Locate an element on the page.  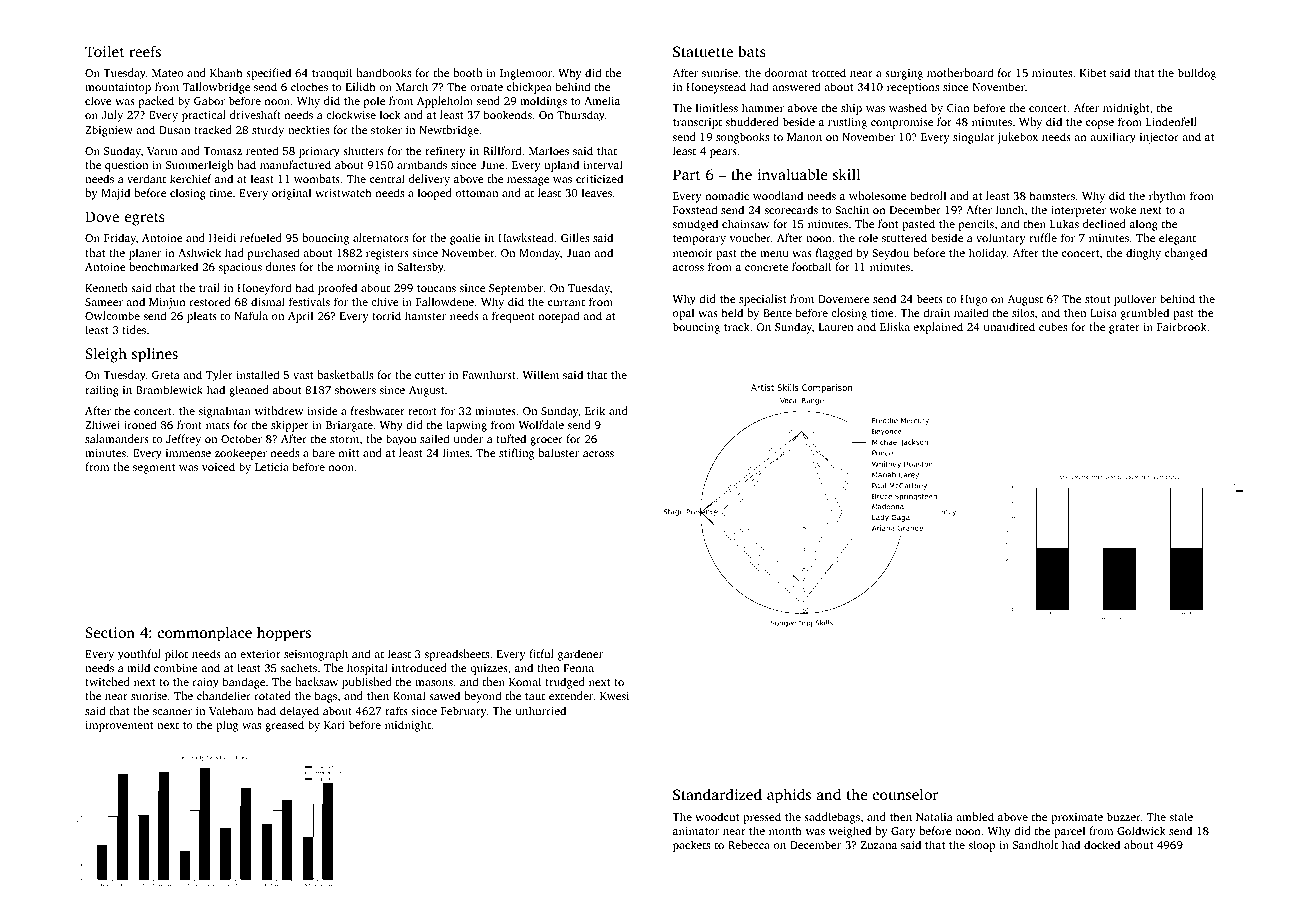
Kibet is located at coordinates (1093, 72).
